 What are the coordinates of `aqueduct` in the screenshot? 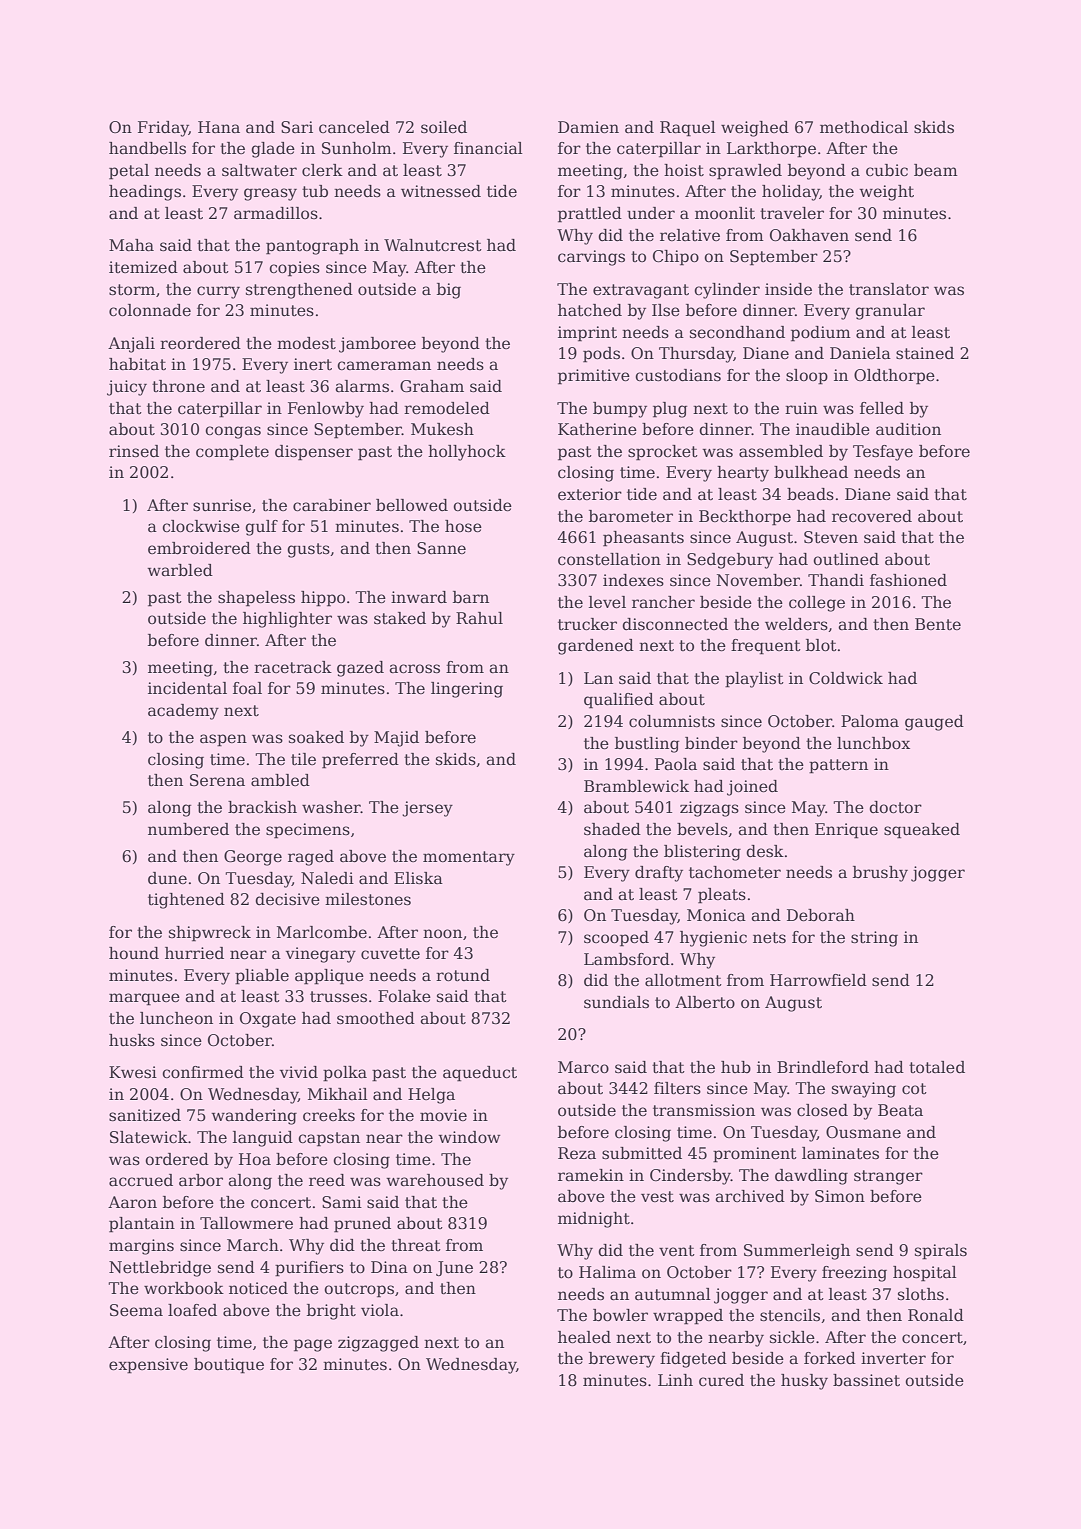 It's located at (480, 1074).
